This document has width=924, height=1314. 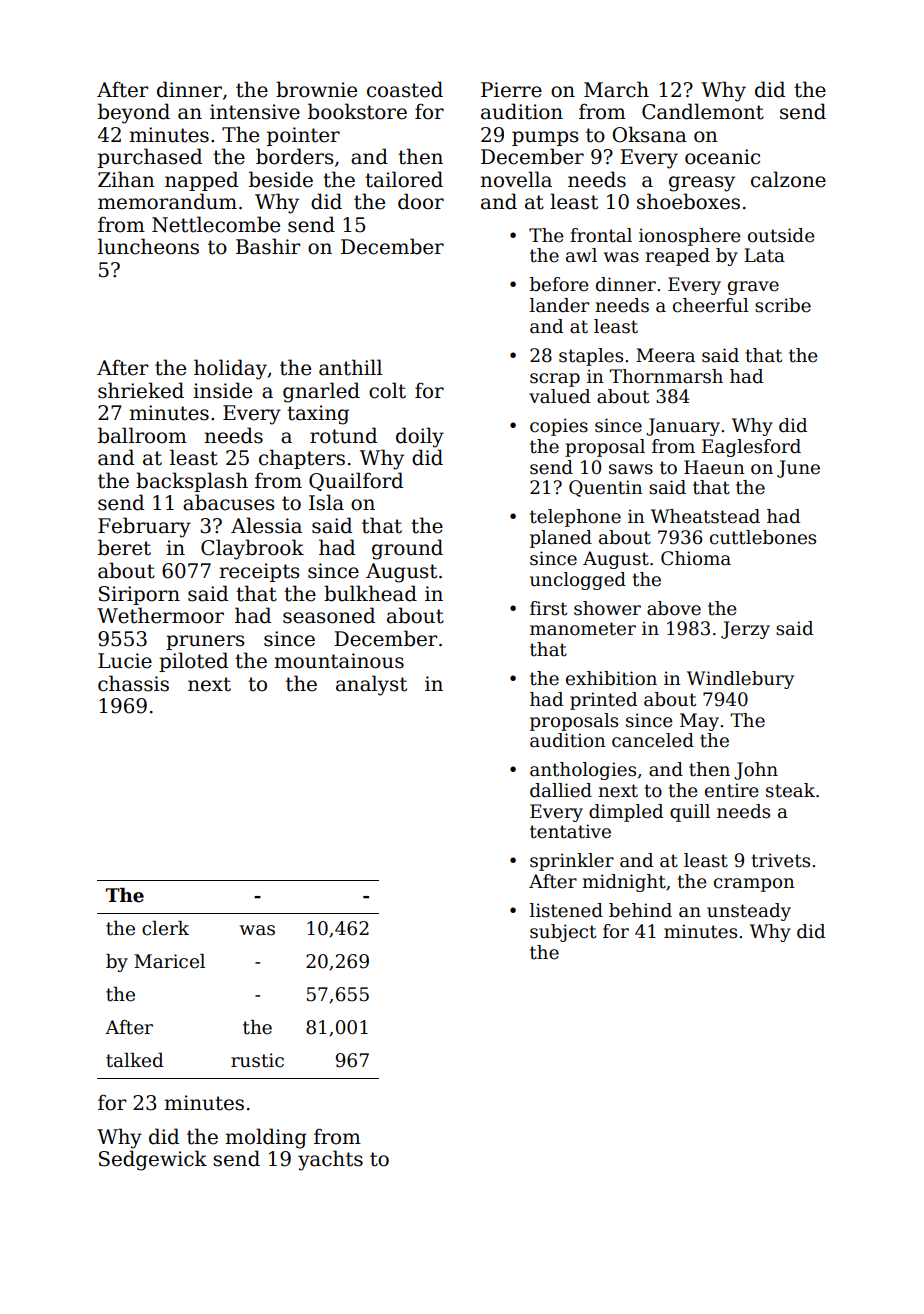 I want to click on listened, so click(x=566, y=910).
